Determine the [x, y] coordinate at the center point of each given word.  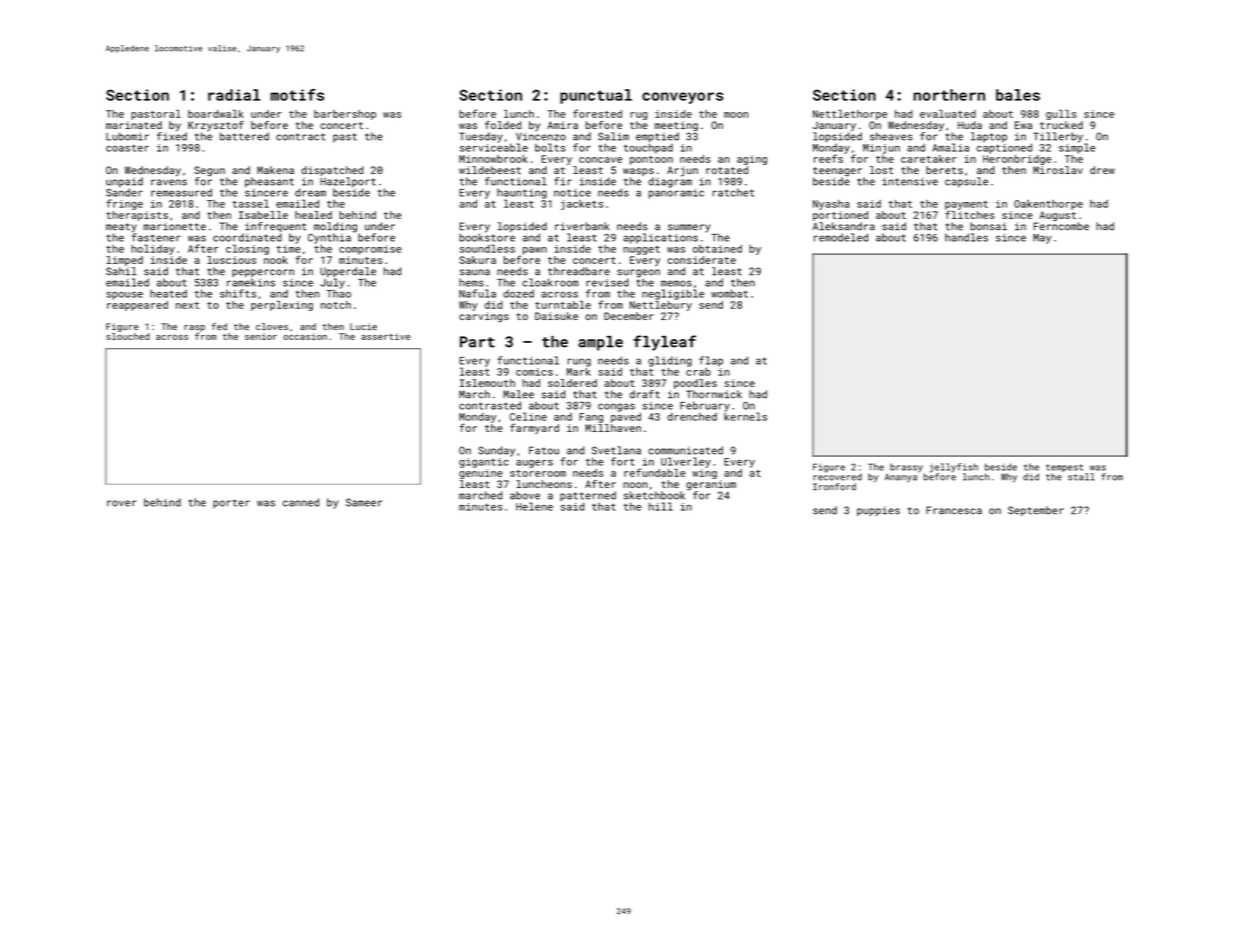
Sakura [477, 260]
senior [261, 336]
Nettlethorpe [850, 115]
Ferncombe [1061, 226]
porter [231, 503]
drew [1102, 170]
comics [534, 372]
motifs [297, 95]
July [332, 283]
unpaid [124, 182]
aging [752, 160]
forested [597, 113]
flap [711, 361]
